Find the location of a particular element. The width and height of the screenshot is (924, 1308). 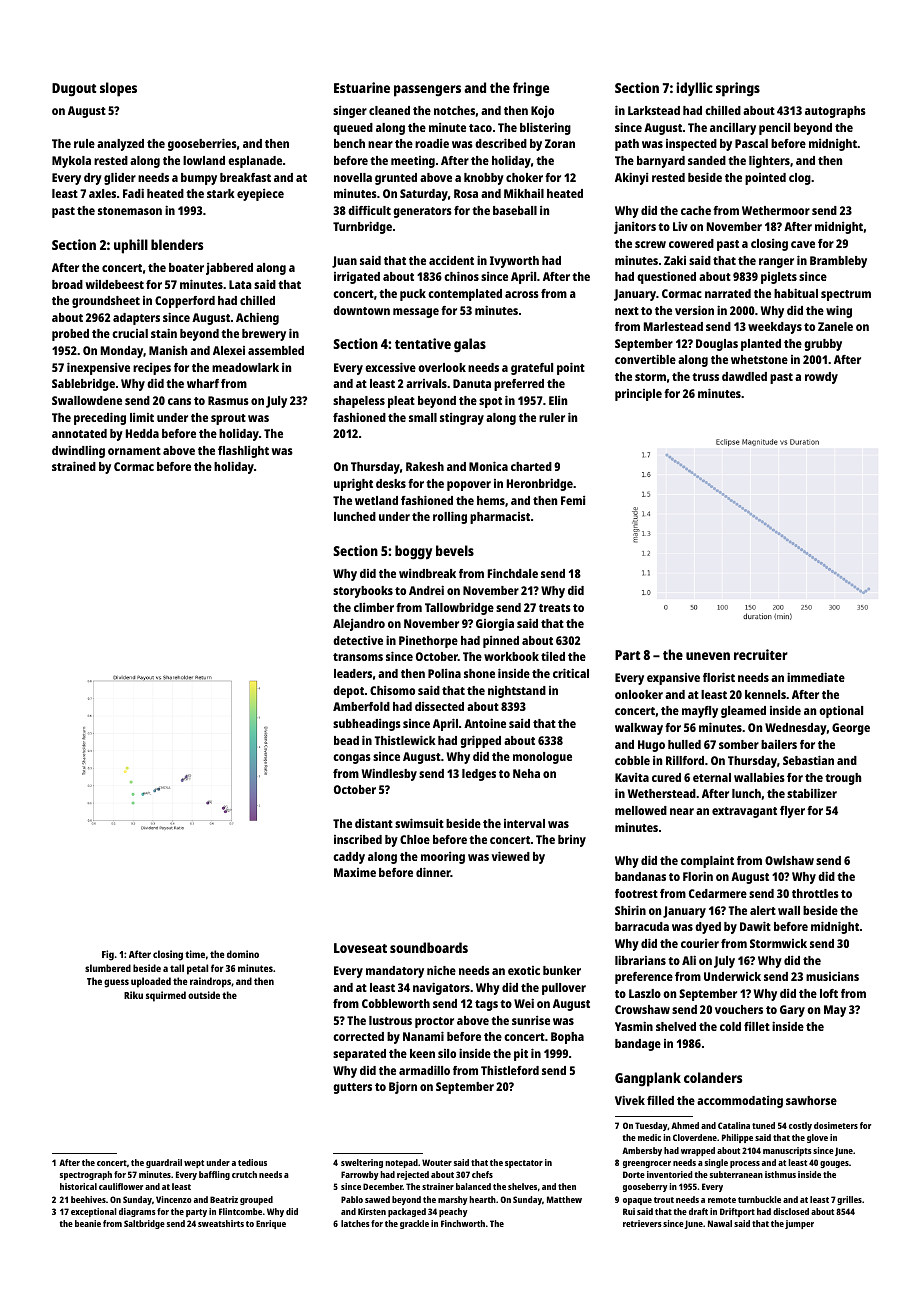

Alexei is located at coordinates (229, 350).
